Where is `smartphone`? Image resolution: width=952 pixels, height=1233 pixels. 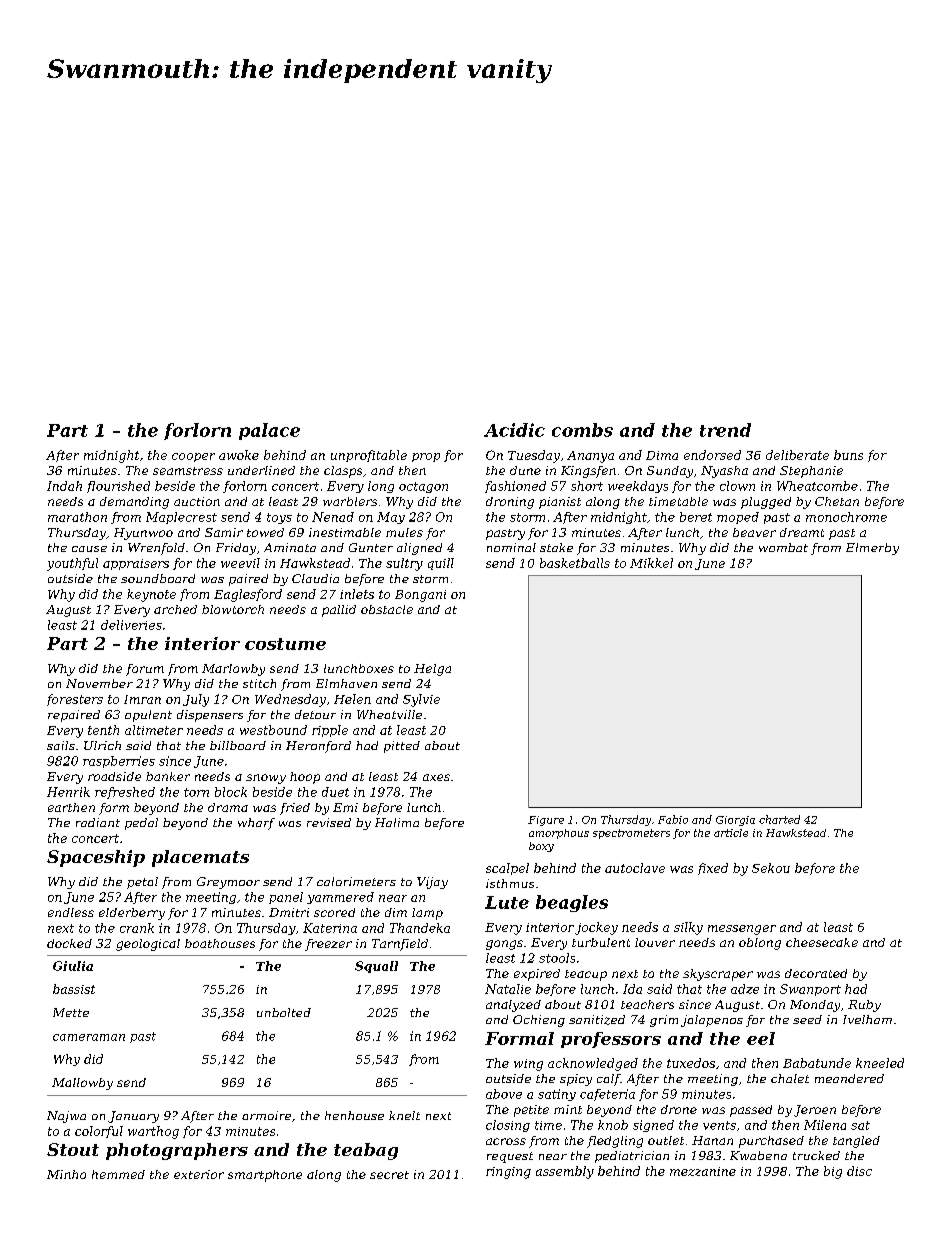 smartphone is located at coordinates (265, 1176).
